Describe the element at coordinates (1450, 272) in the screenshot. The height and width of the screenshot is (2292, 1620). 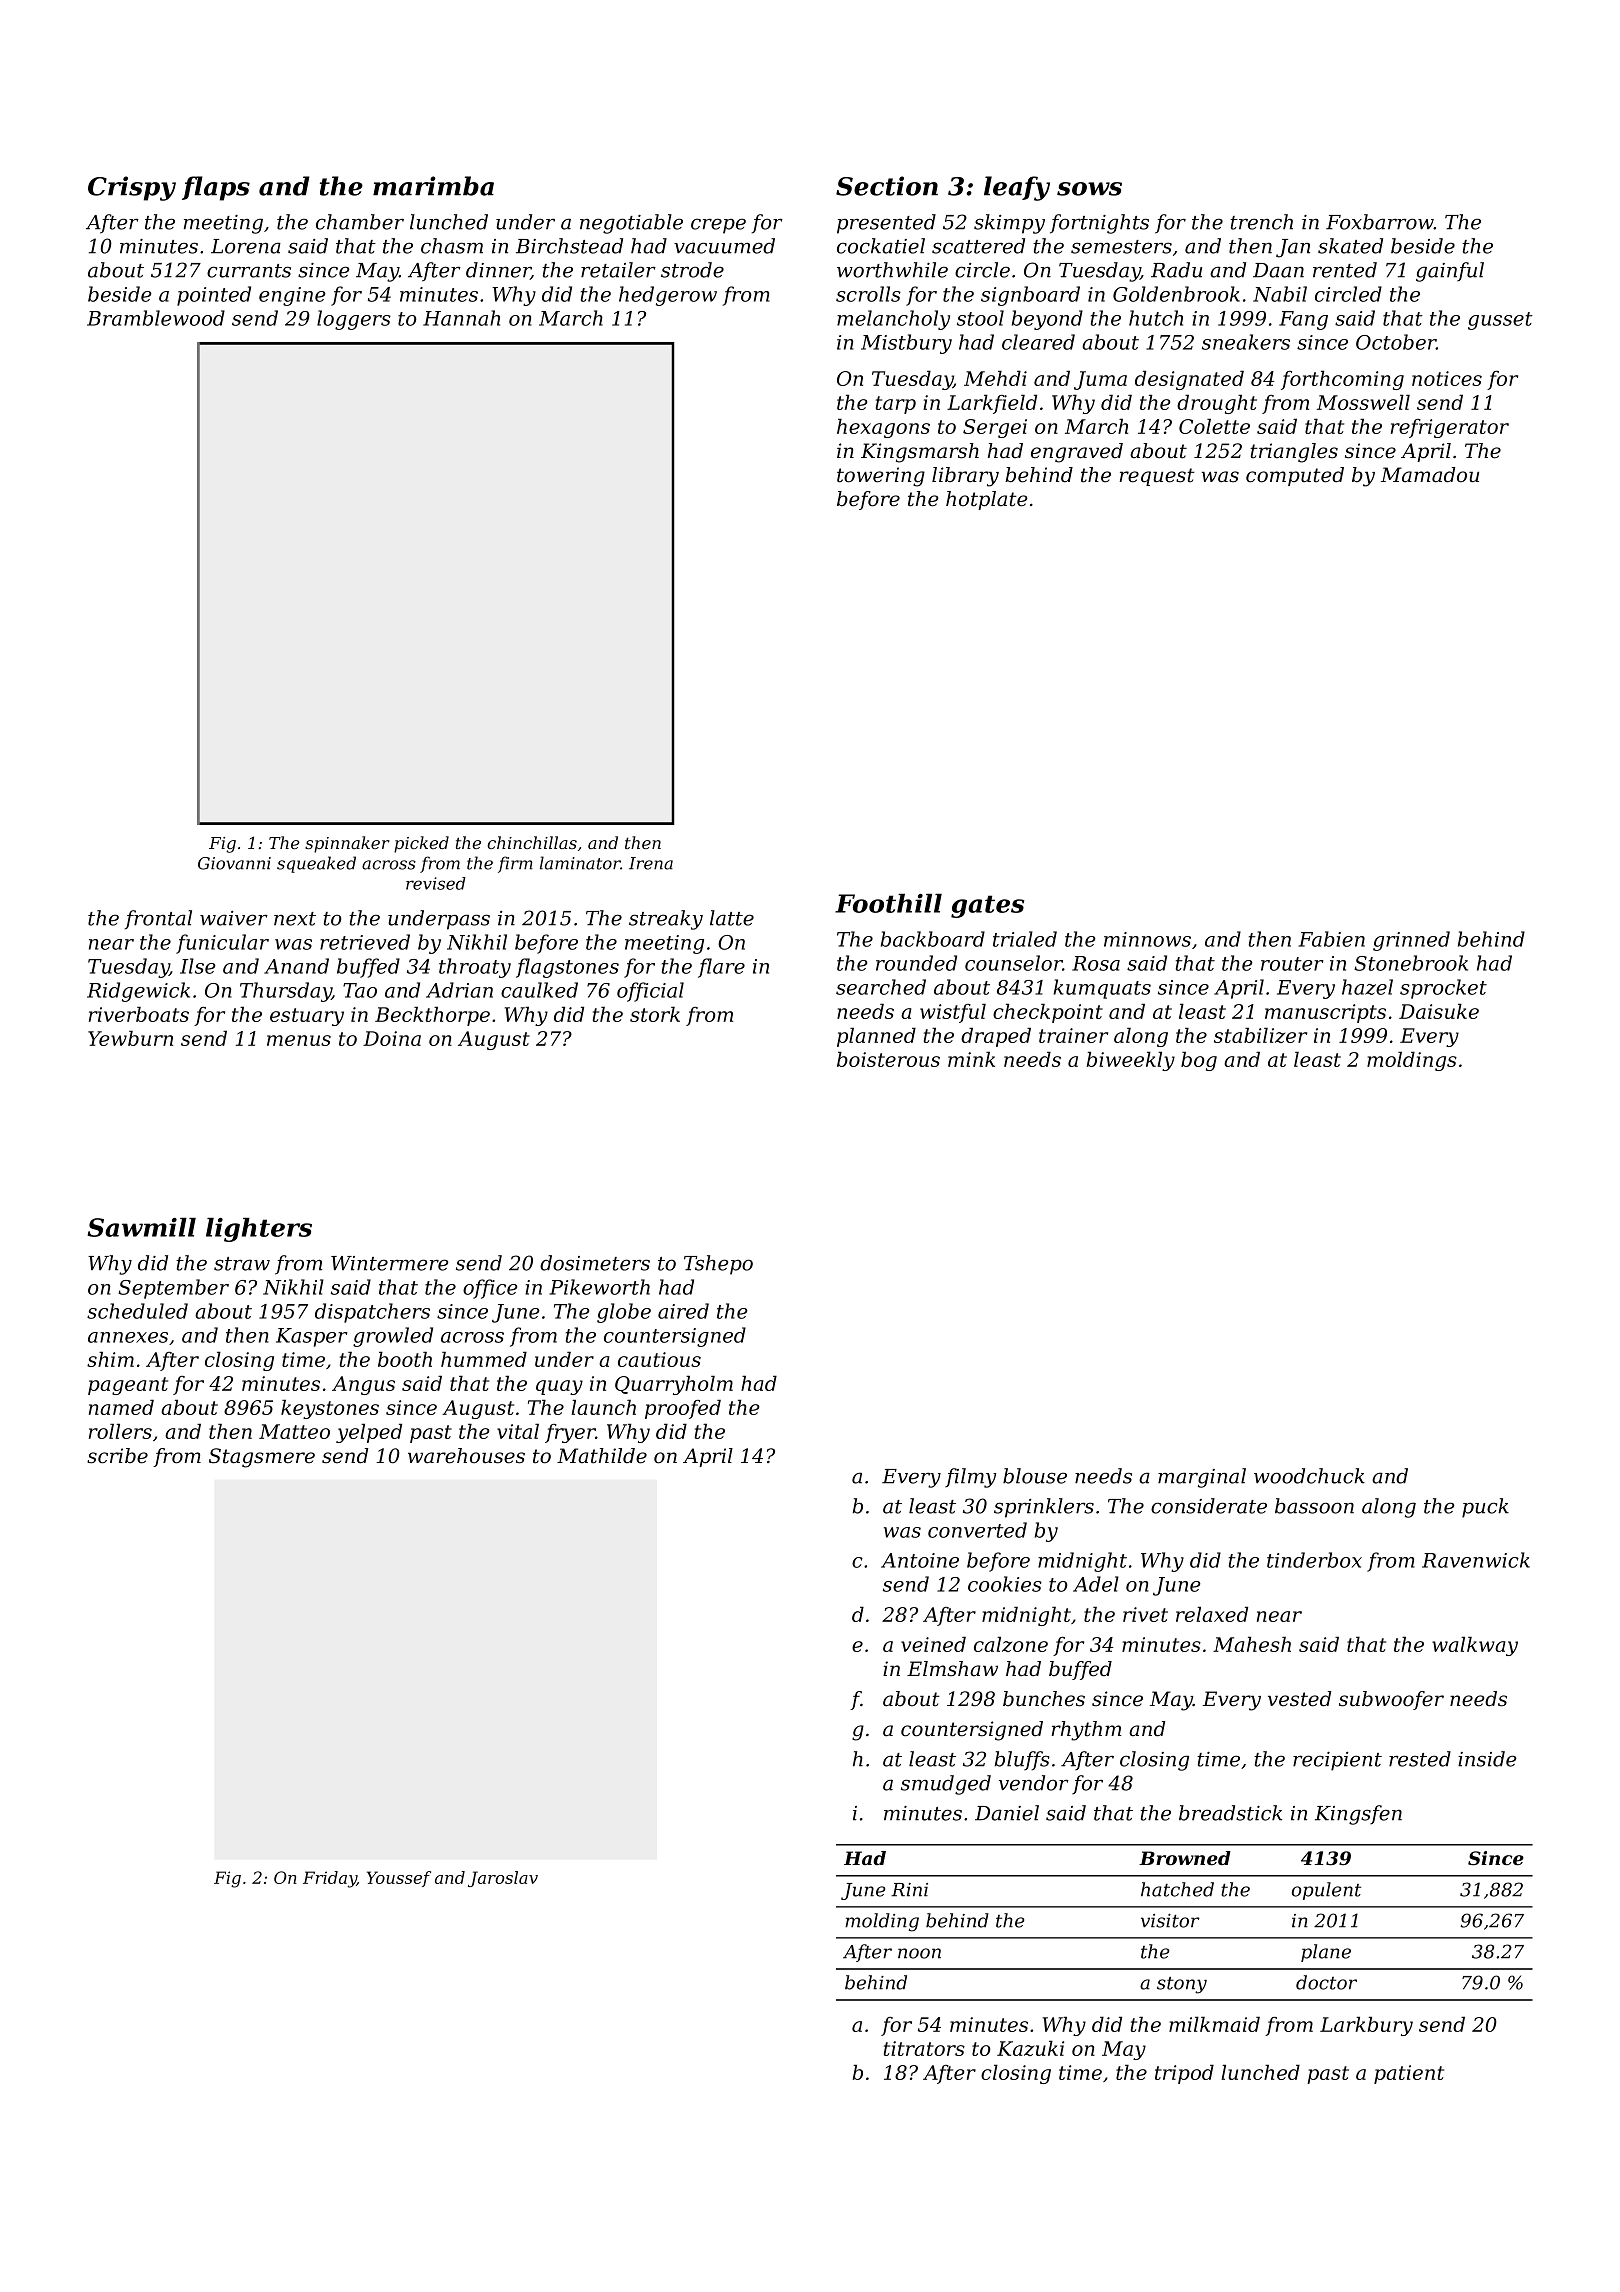
I see `gainful` at that location.
